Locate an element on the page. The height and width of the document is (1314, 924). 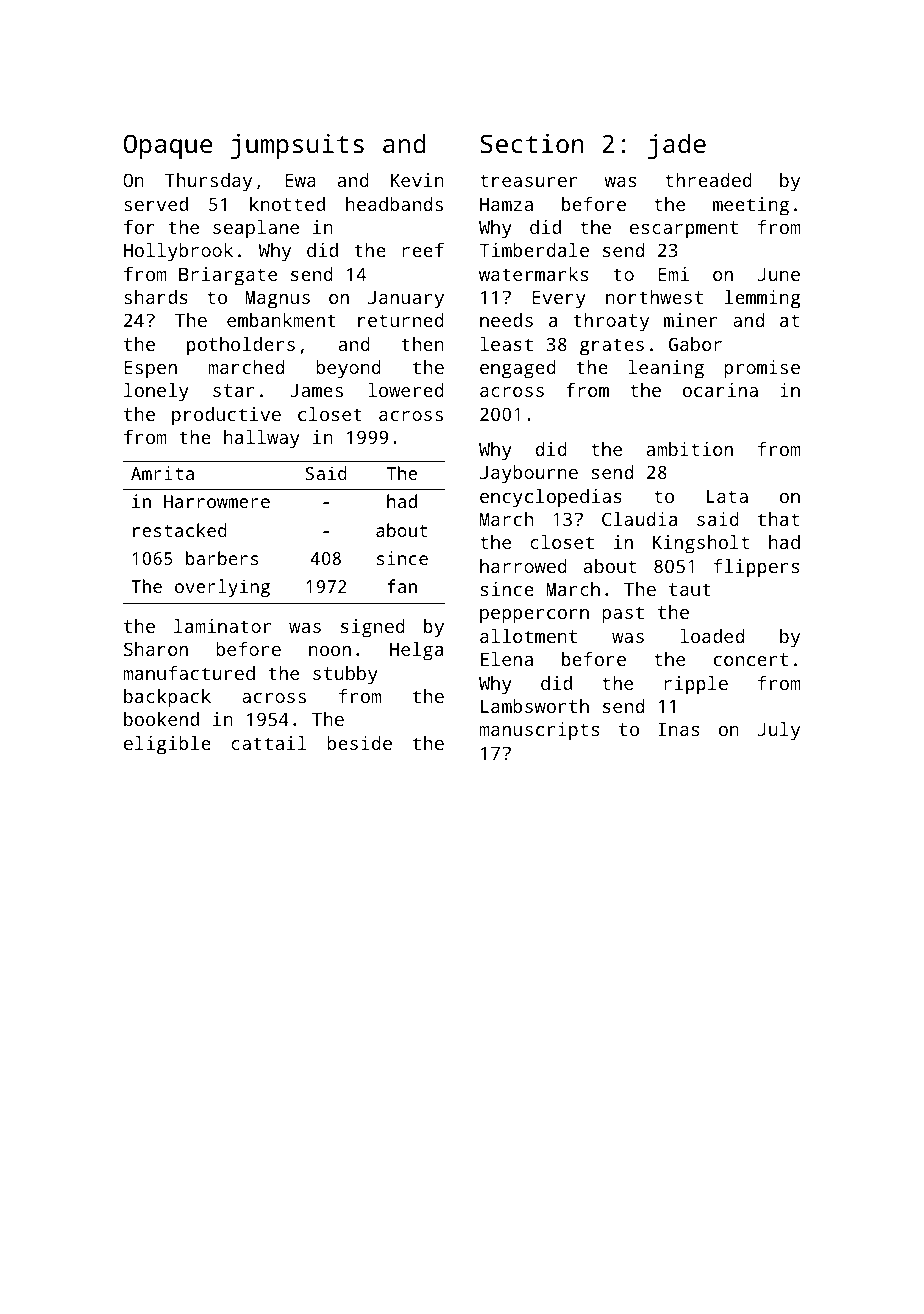
cattail is located at coordinates (269, 743).
